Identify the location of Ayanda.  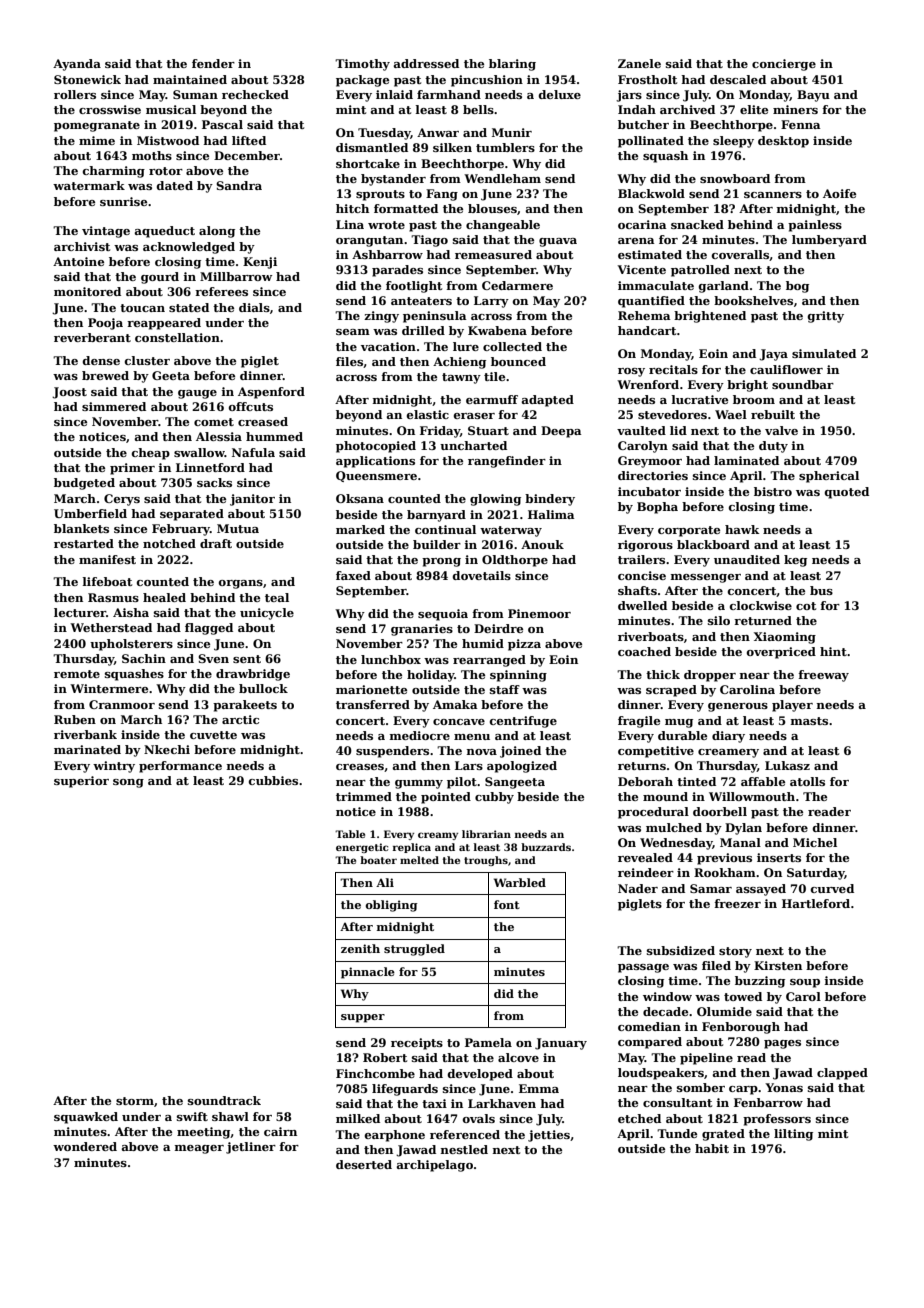
(77, 65).
